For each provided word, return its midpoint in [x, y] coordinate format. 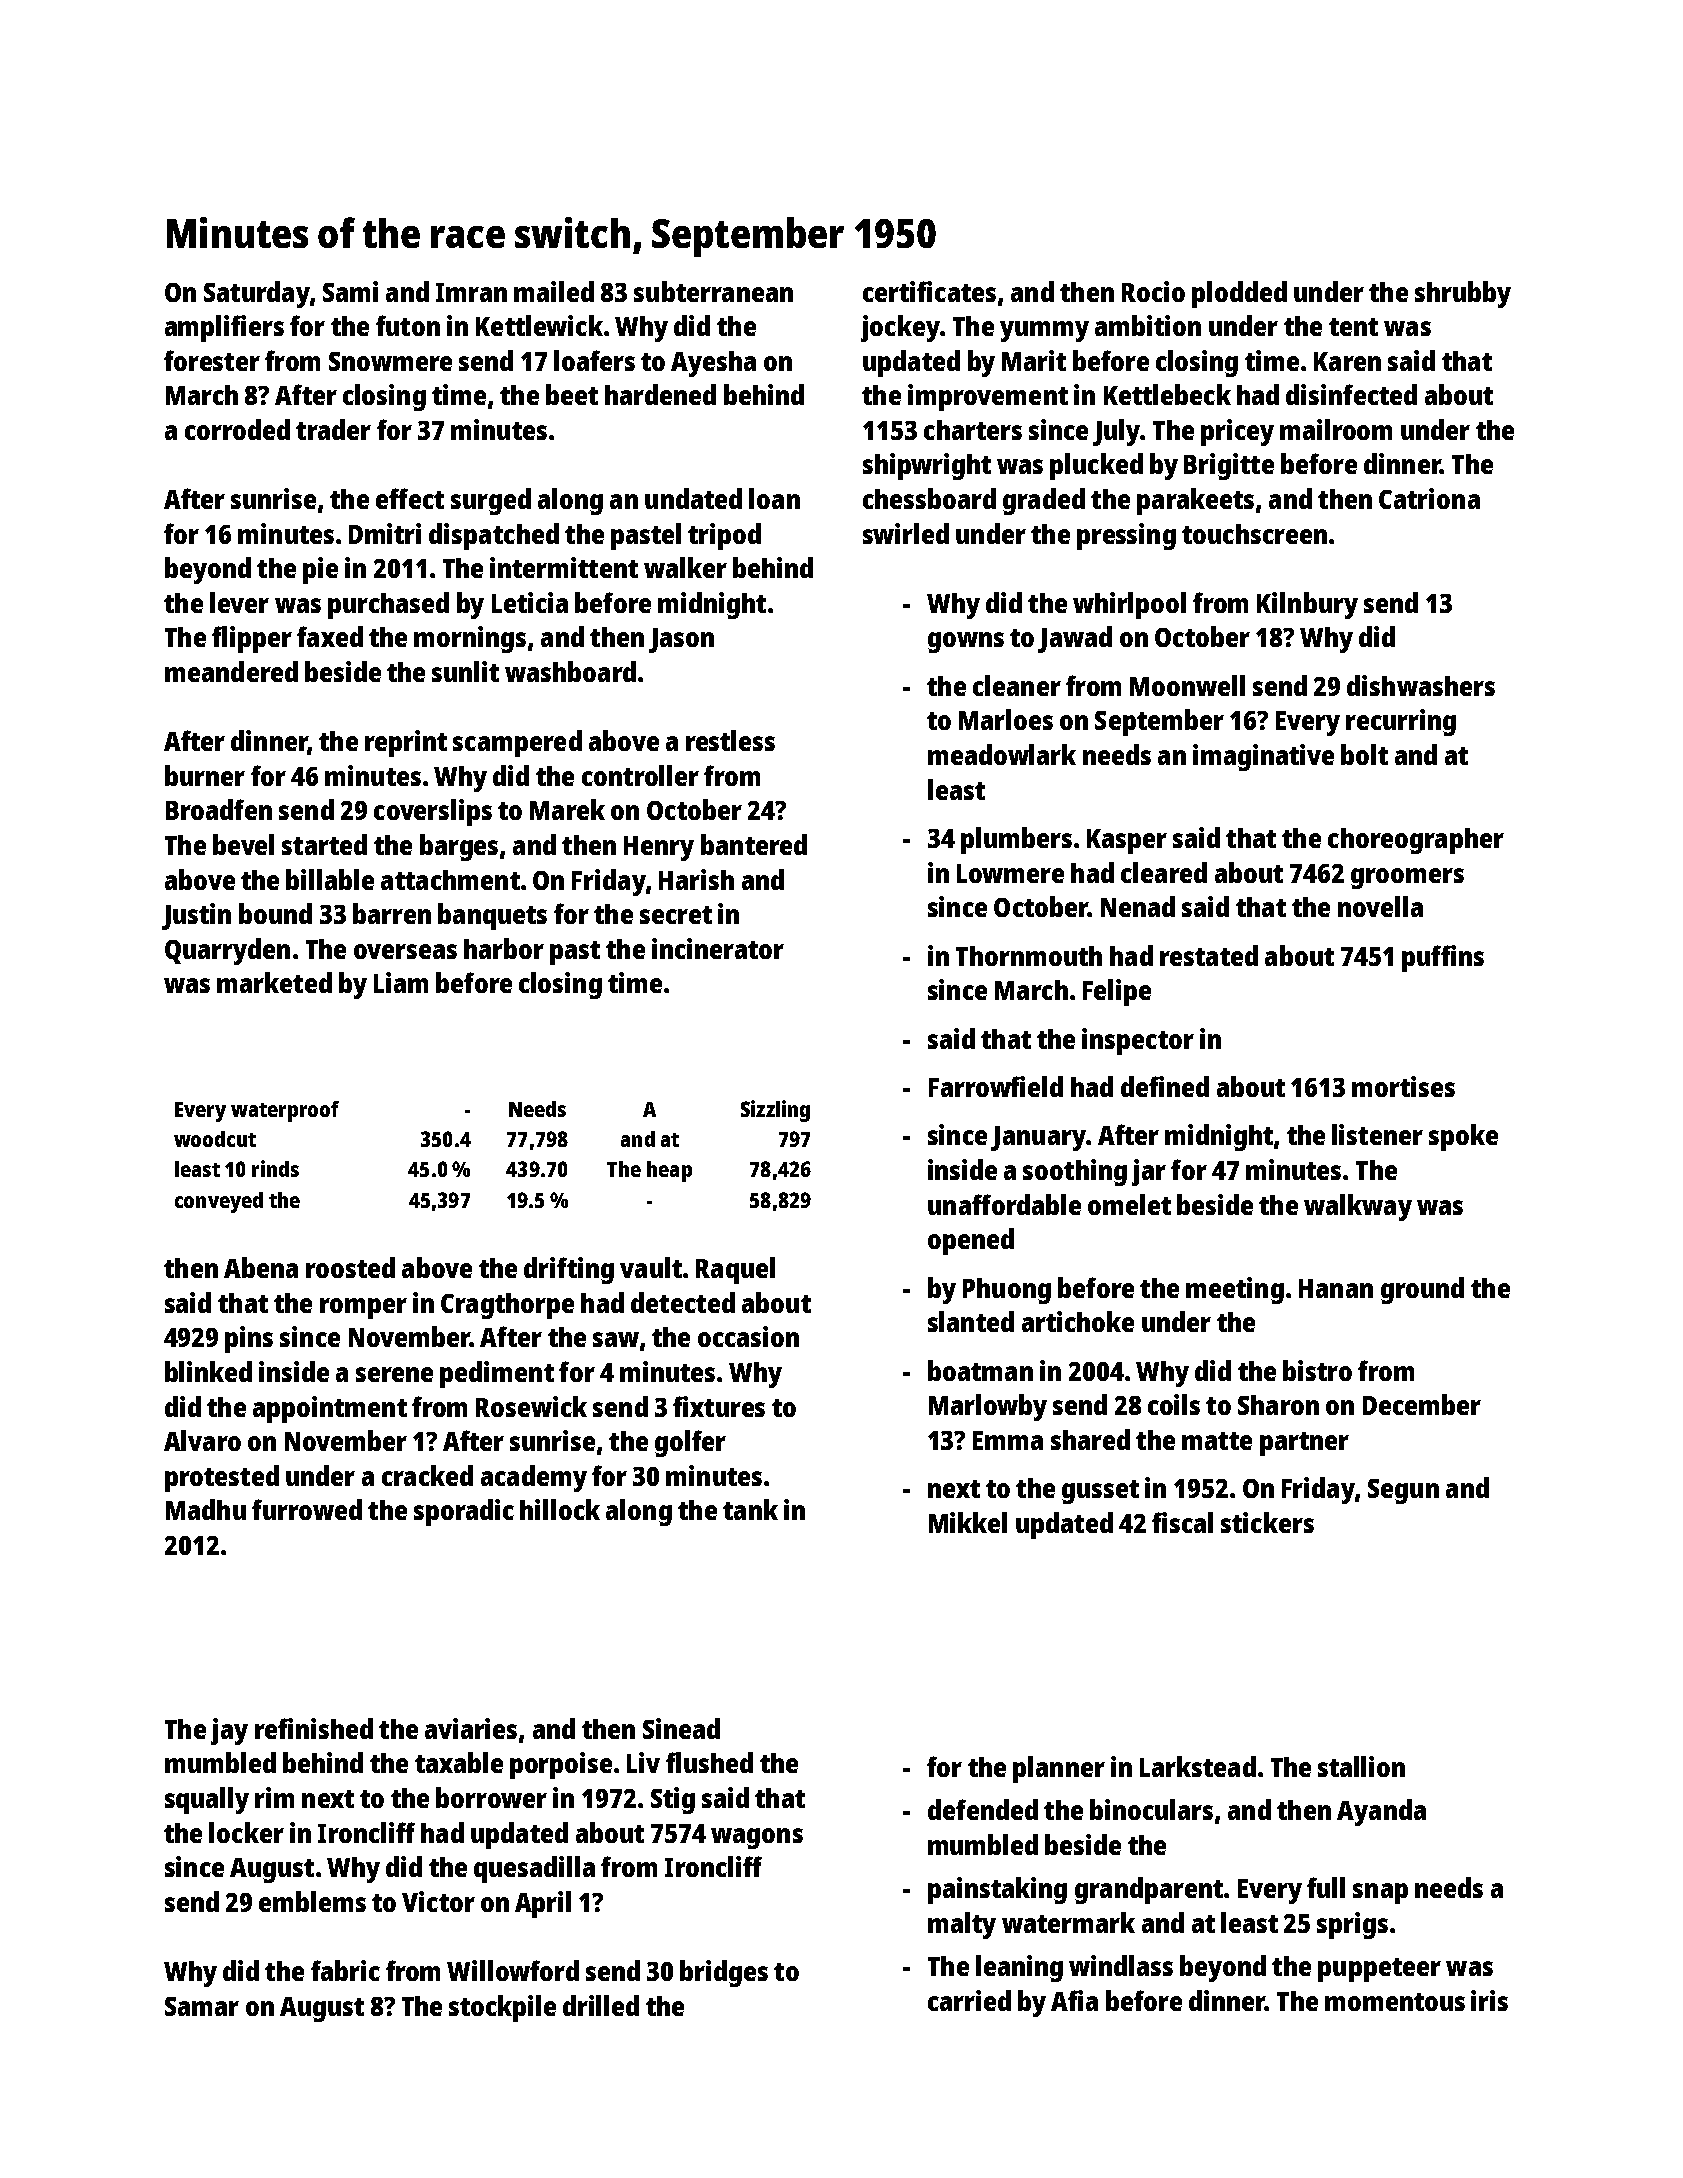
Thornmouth [1029, 956]
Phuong [1007, 1291]
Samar [202, 2006]
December [1422, 1404]
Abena [261, 1267]
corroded [237, 429]
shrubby [1463, 294]
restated [1209, 955]
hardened [660, 394]
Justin [196, 916]
